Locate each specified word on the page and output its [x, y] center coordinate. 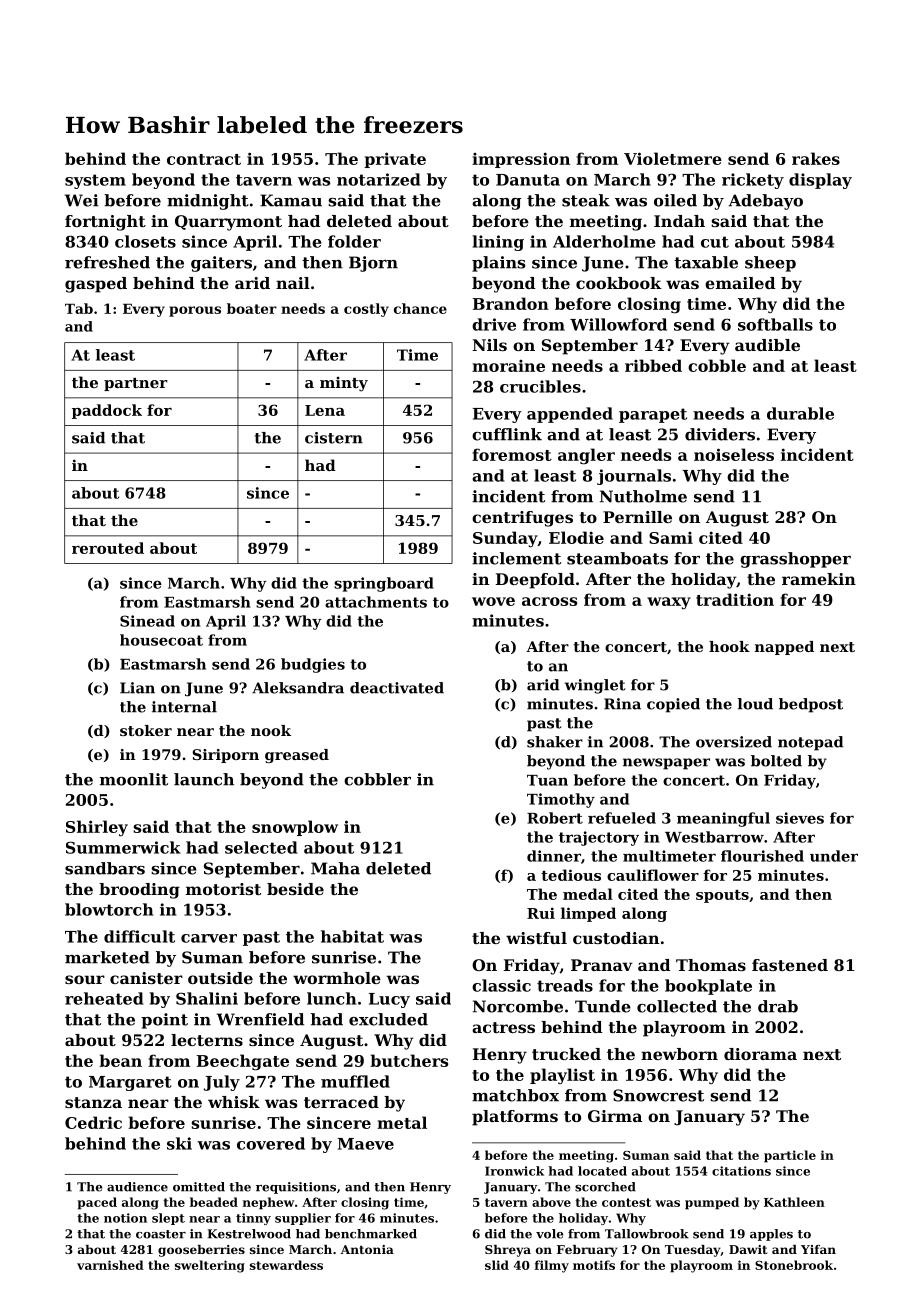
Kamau [291, 200]
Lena [325, 410]
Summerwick [123, 847]
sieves [800, 818]
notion [125, 1218]
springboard [384, 584]
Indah [679, 221]
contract [204, 159]
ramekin [819, 579]
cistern [334, 438]
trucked [566, 1054]
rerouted [108, 548]
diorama [760, 1054]
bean [120, 1060]
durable [800, 413]
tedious [571, 875]
